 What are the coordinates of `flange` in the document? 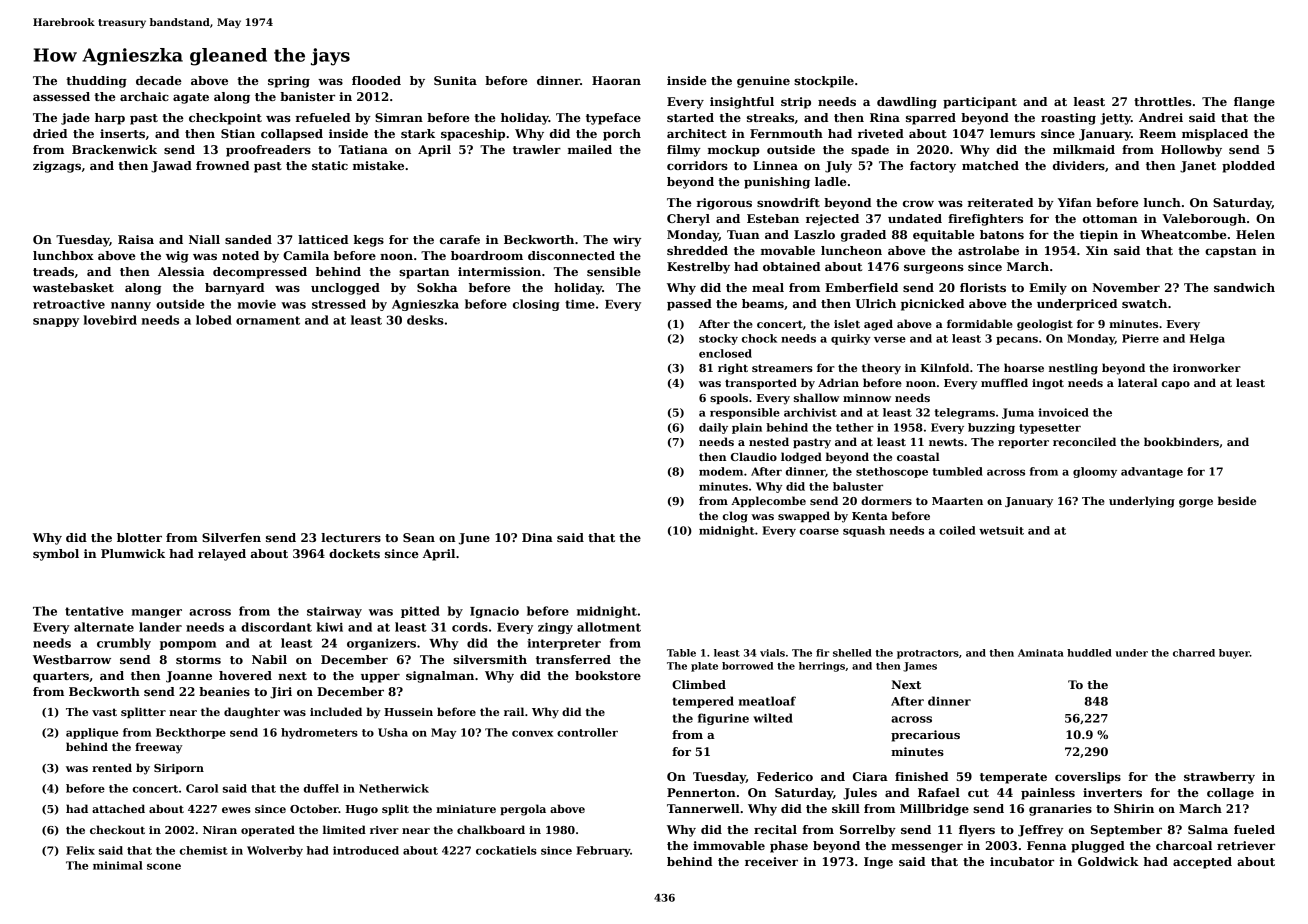 It's located at (1254, 103).
